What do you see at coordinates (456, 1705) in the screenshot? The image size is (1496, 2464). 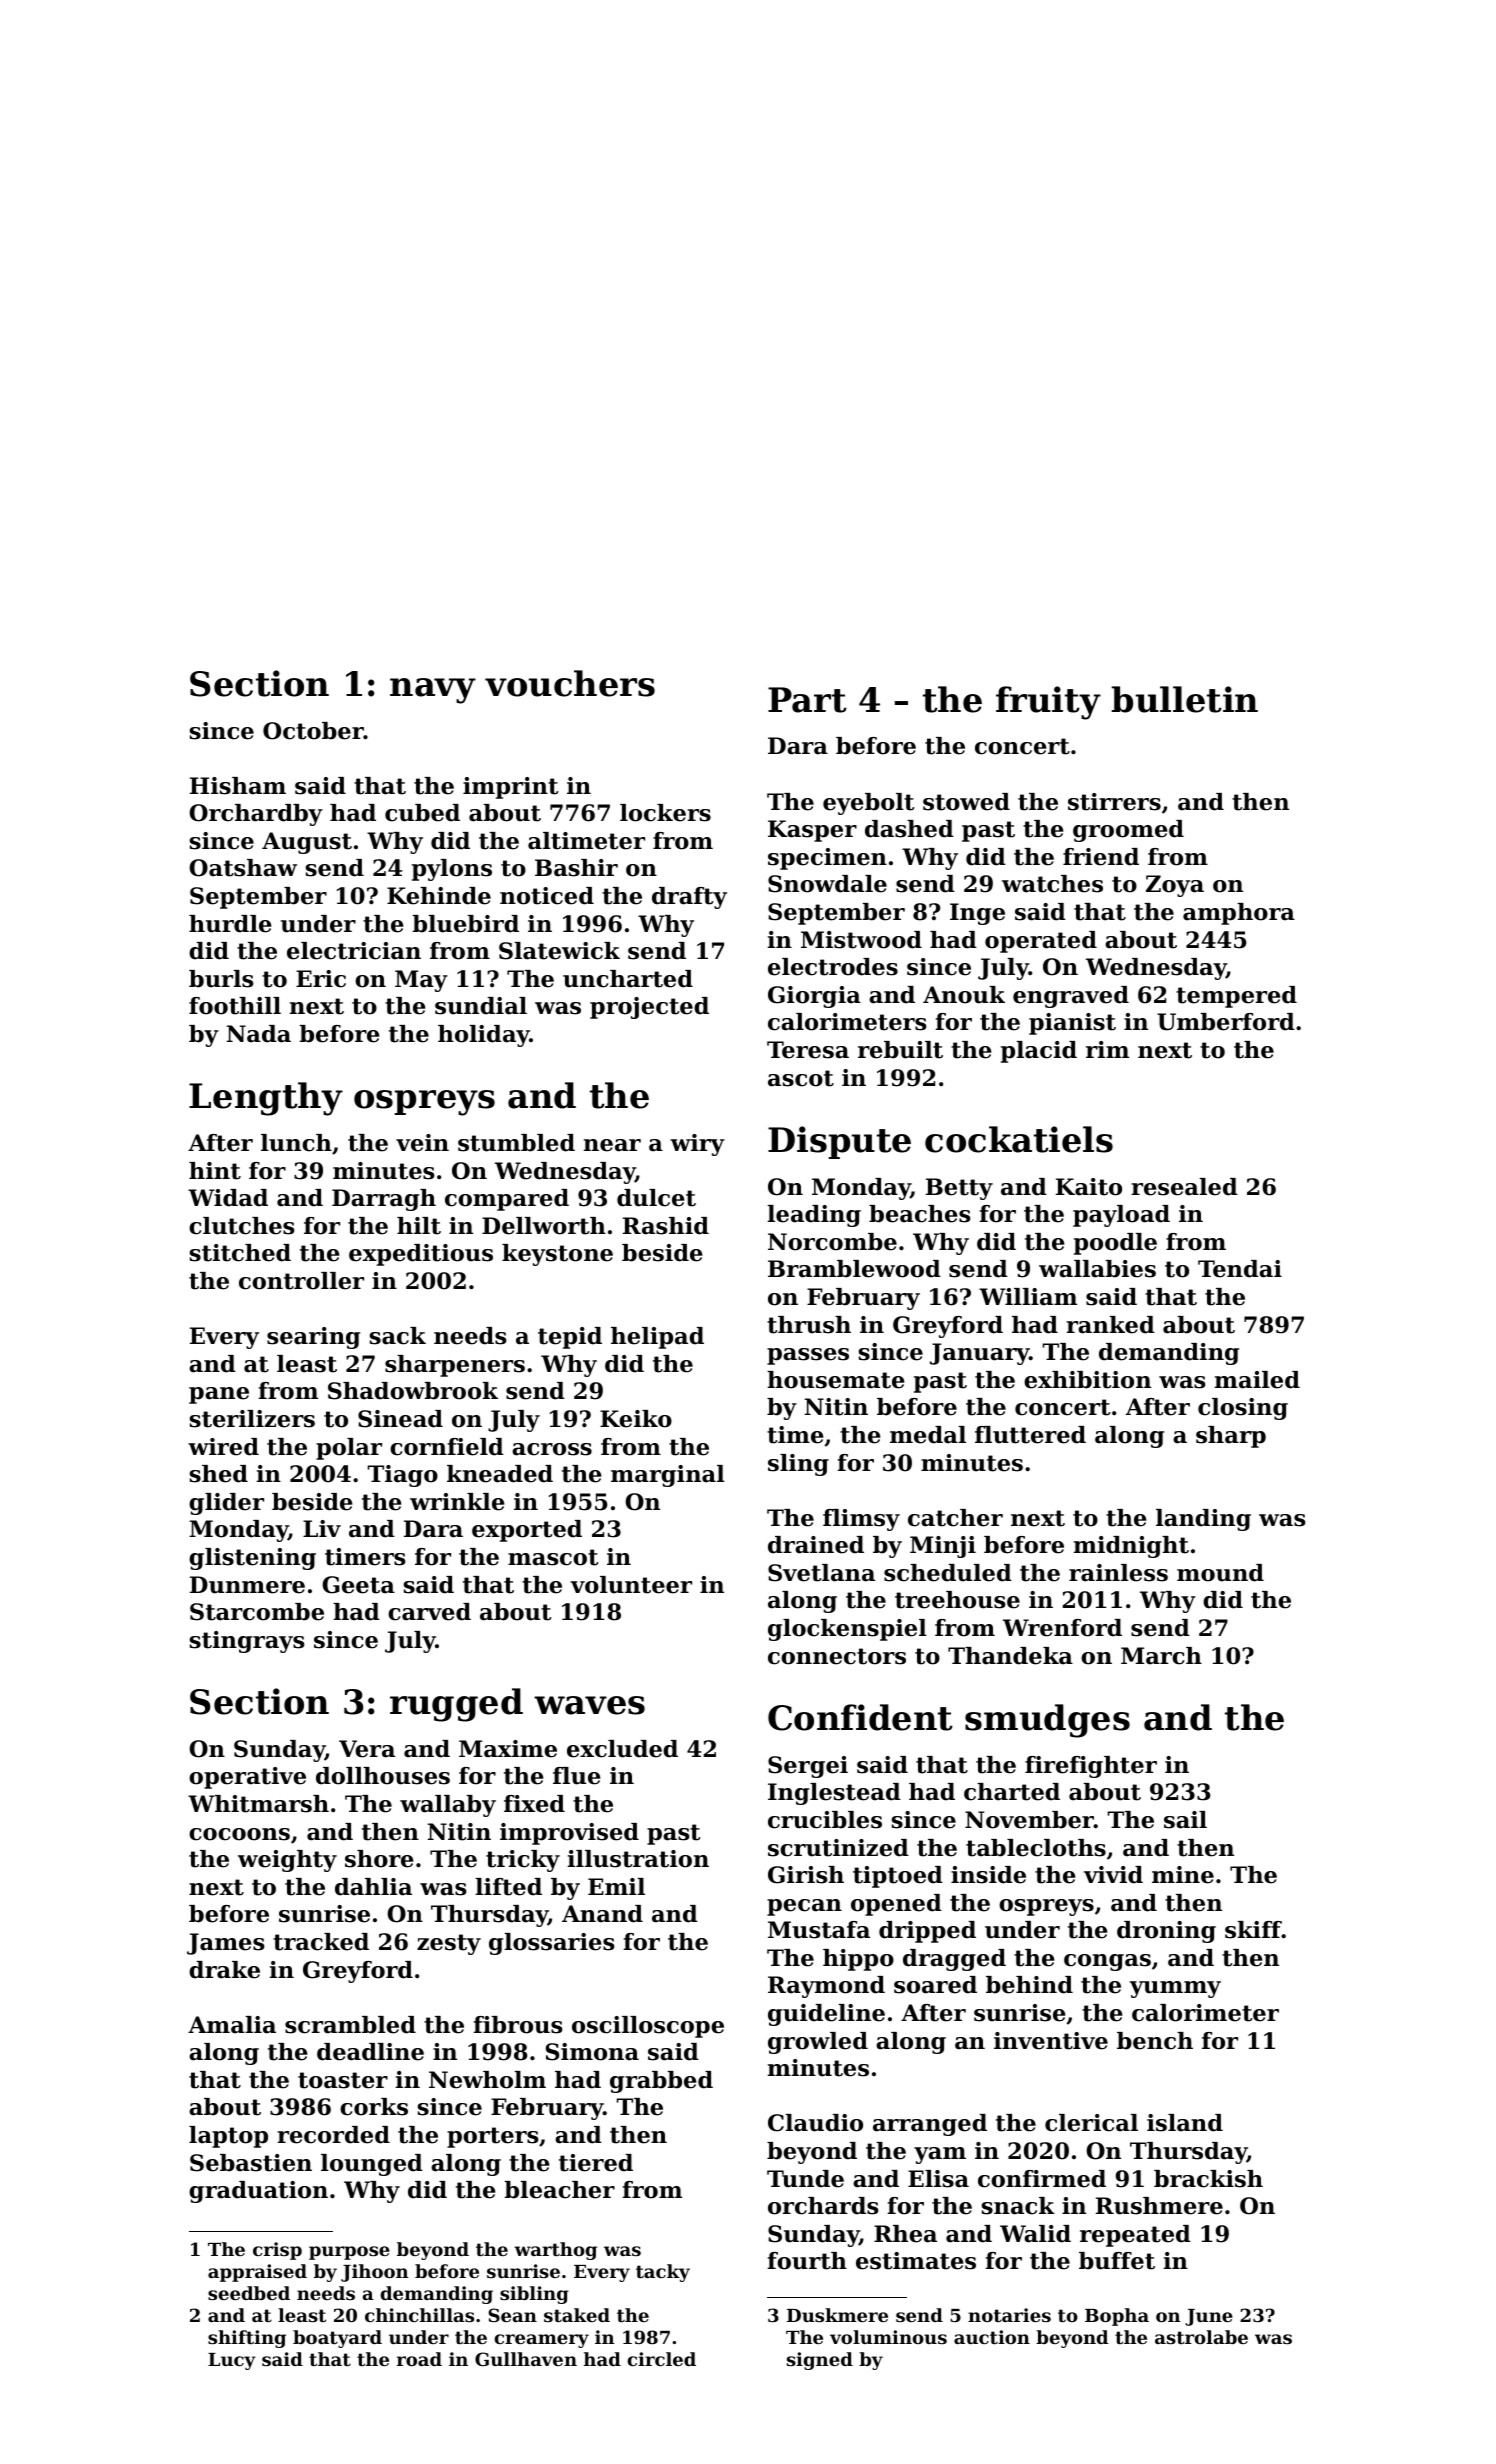 I see `rugged` at bounding box center [456, 1705].
